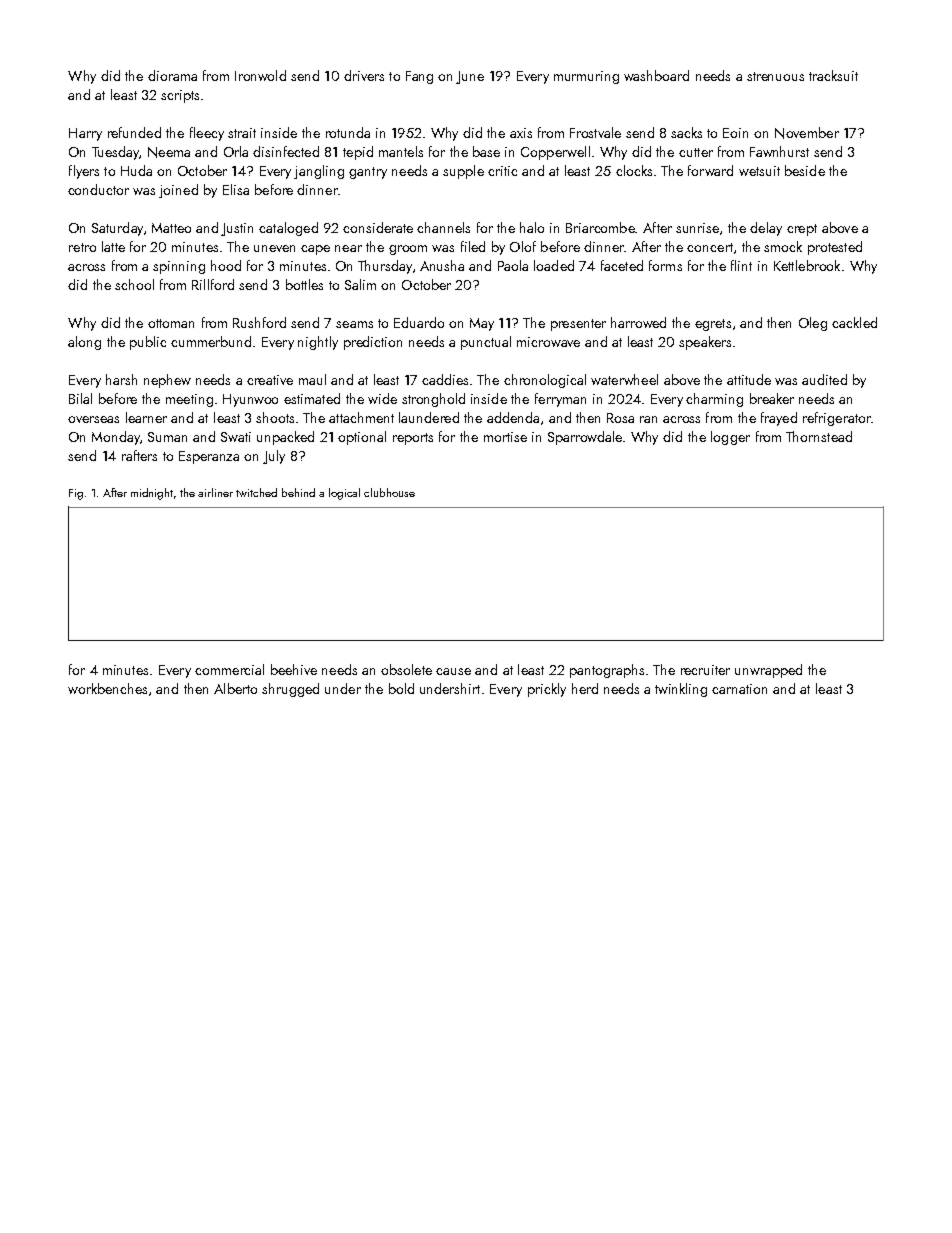  What do you see at coordinates (585, 438) in the screenshot?
I see `Sparrowdale` at bounding box center [585, 438].
